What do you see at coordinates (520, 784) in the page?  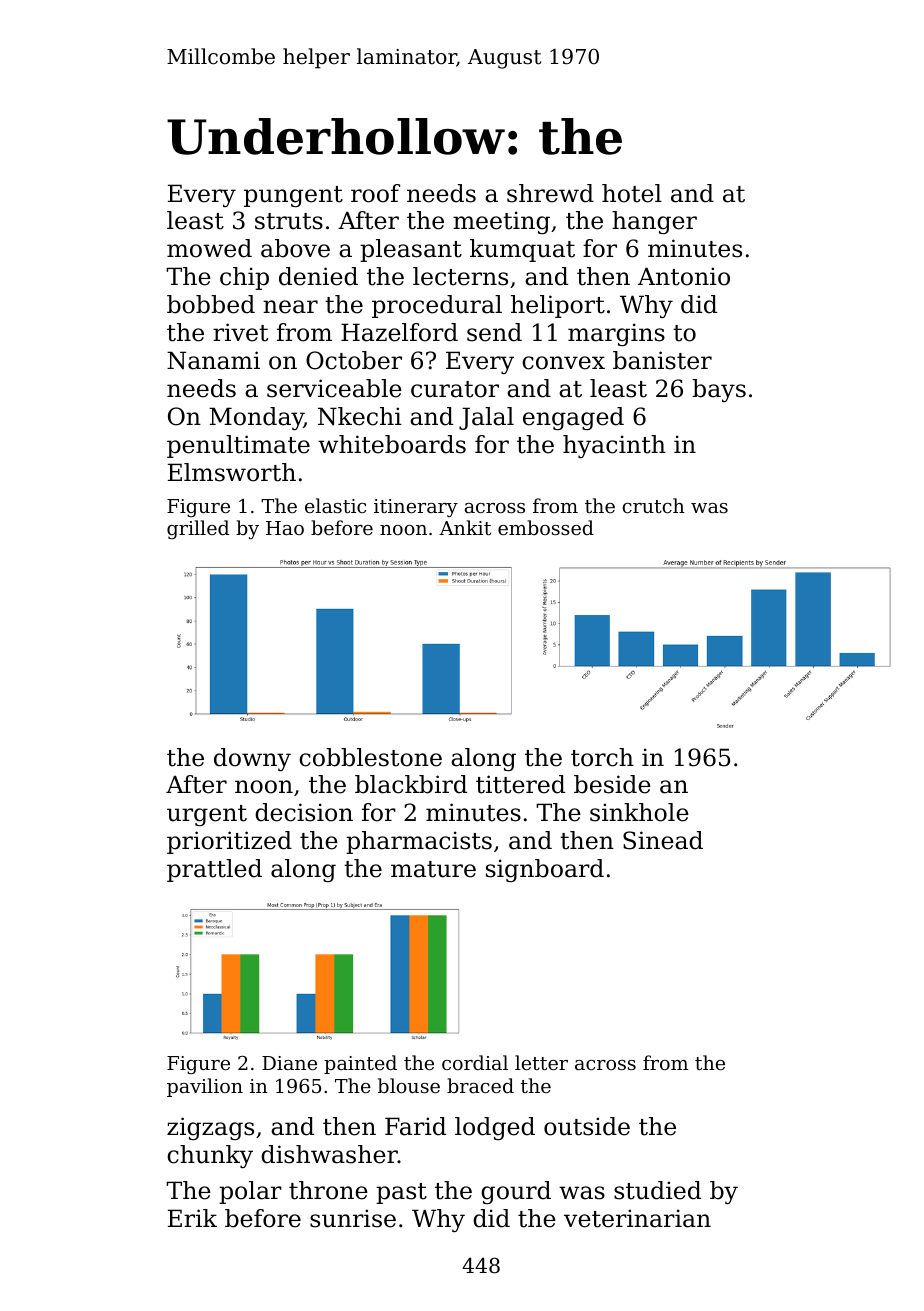 I see `tittered` at bounding box center [520, 784].
